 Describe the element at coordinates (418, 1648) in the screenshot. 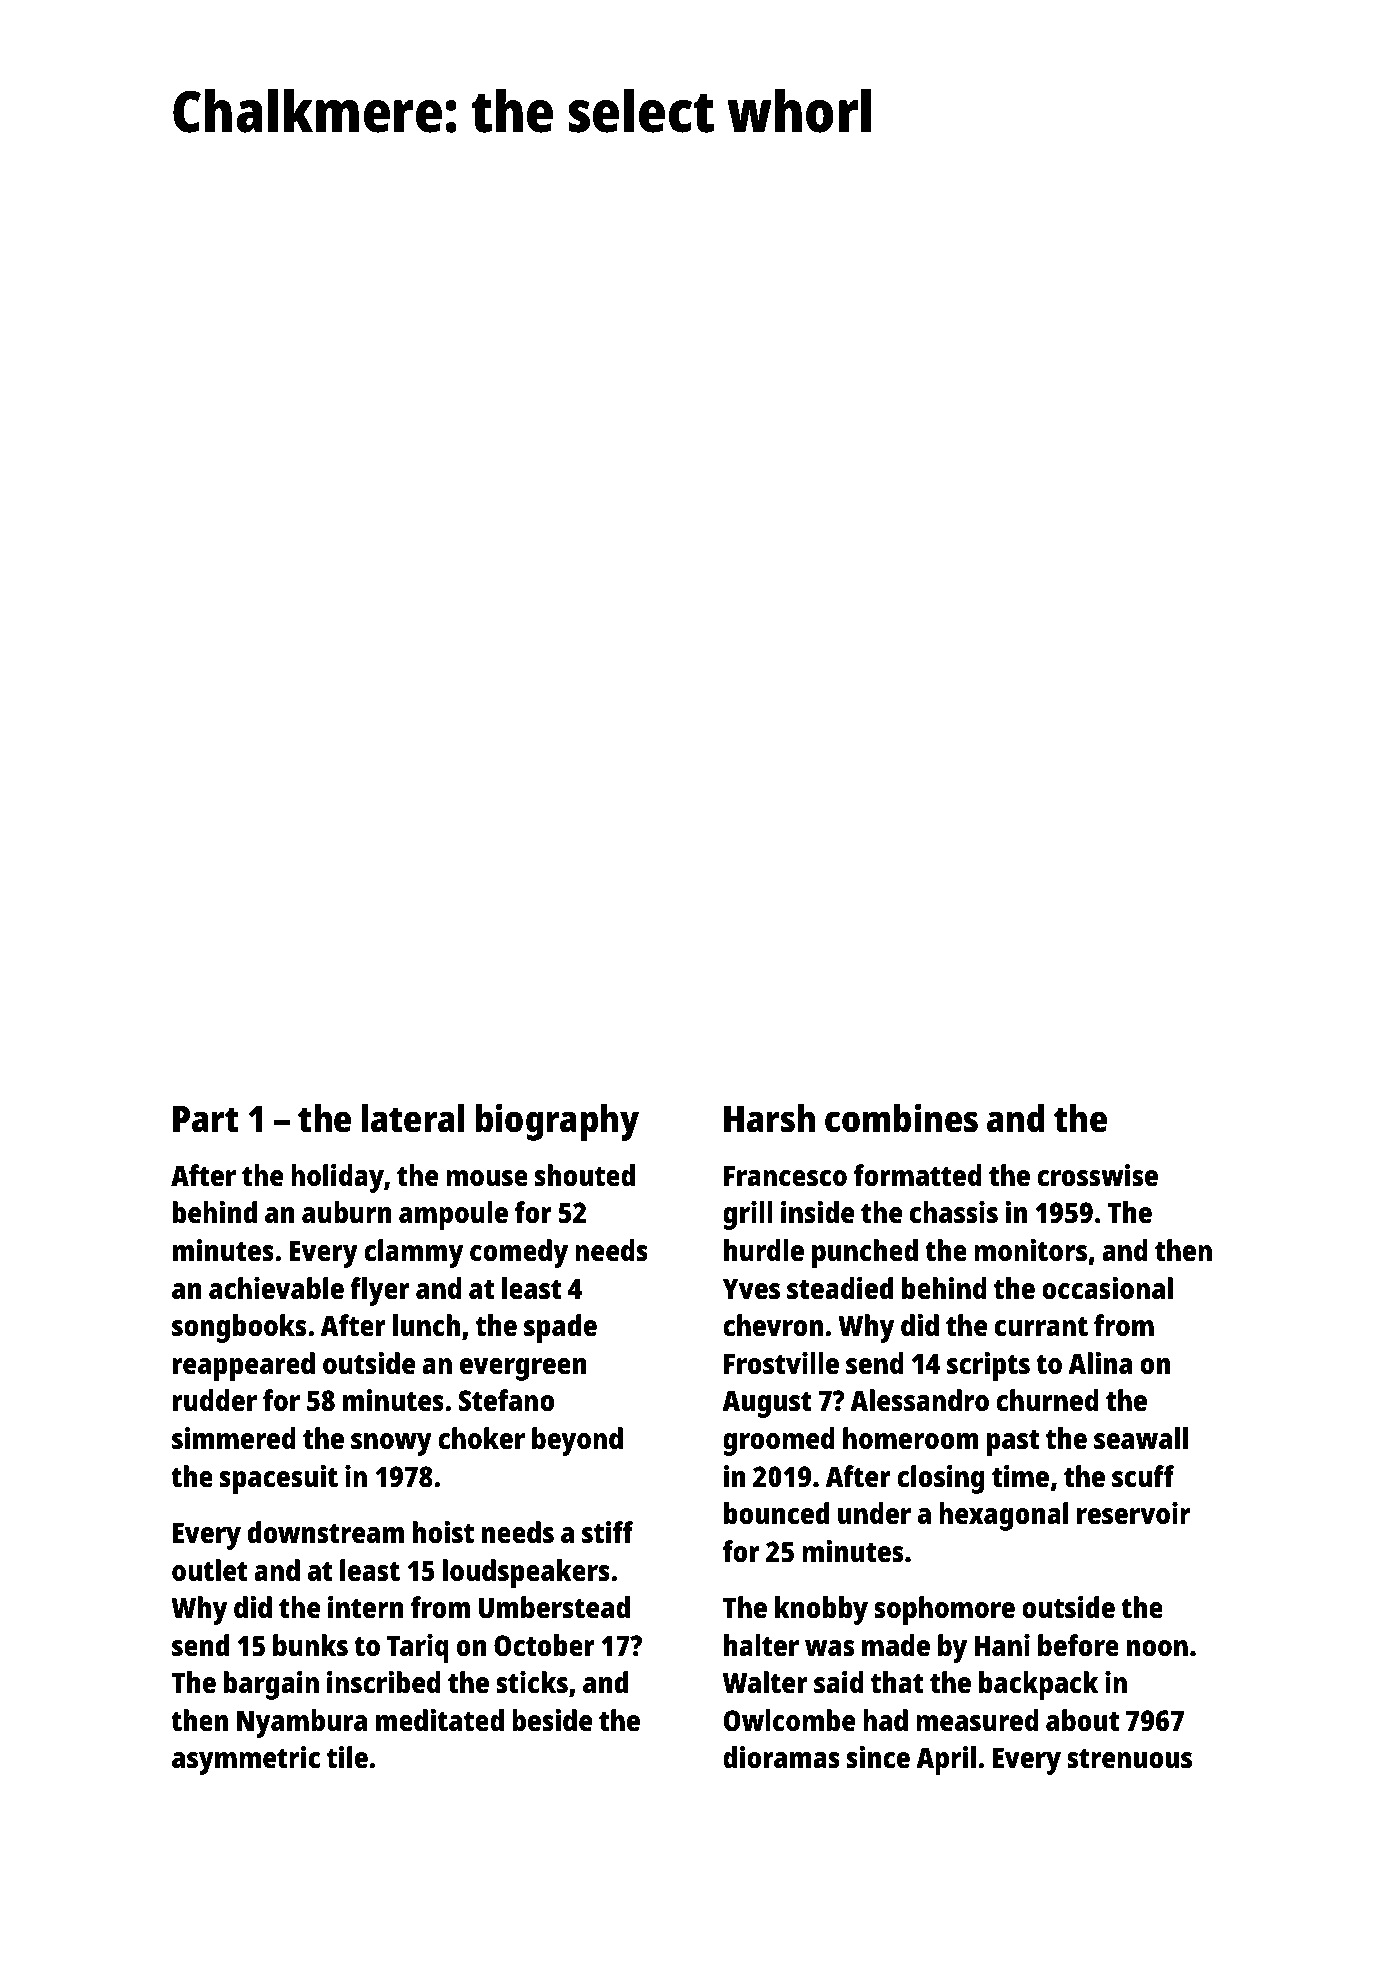

I see `Tariq` at that location.
